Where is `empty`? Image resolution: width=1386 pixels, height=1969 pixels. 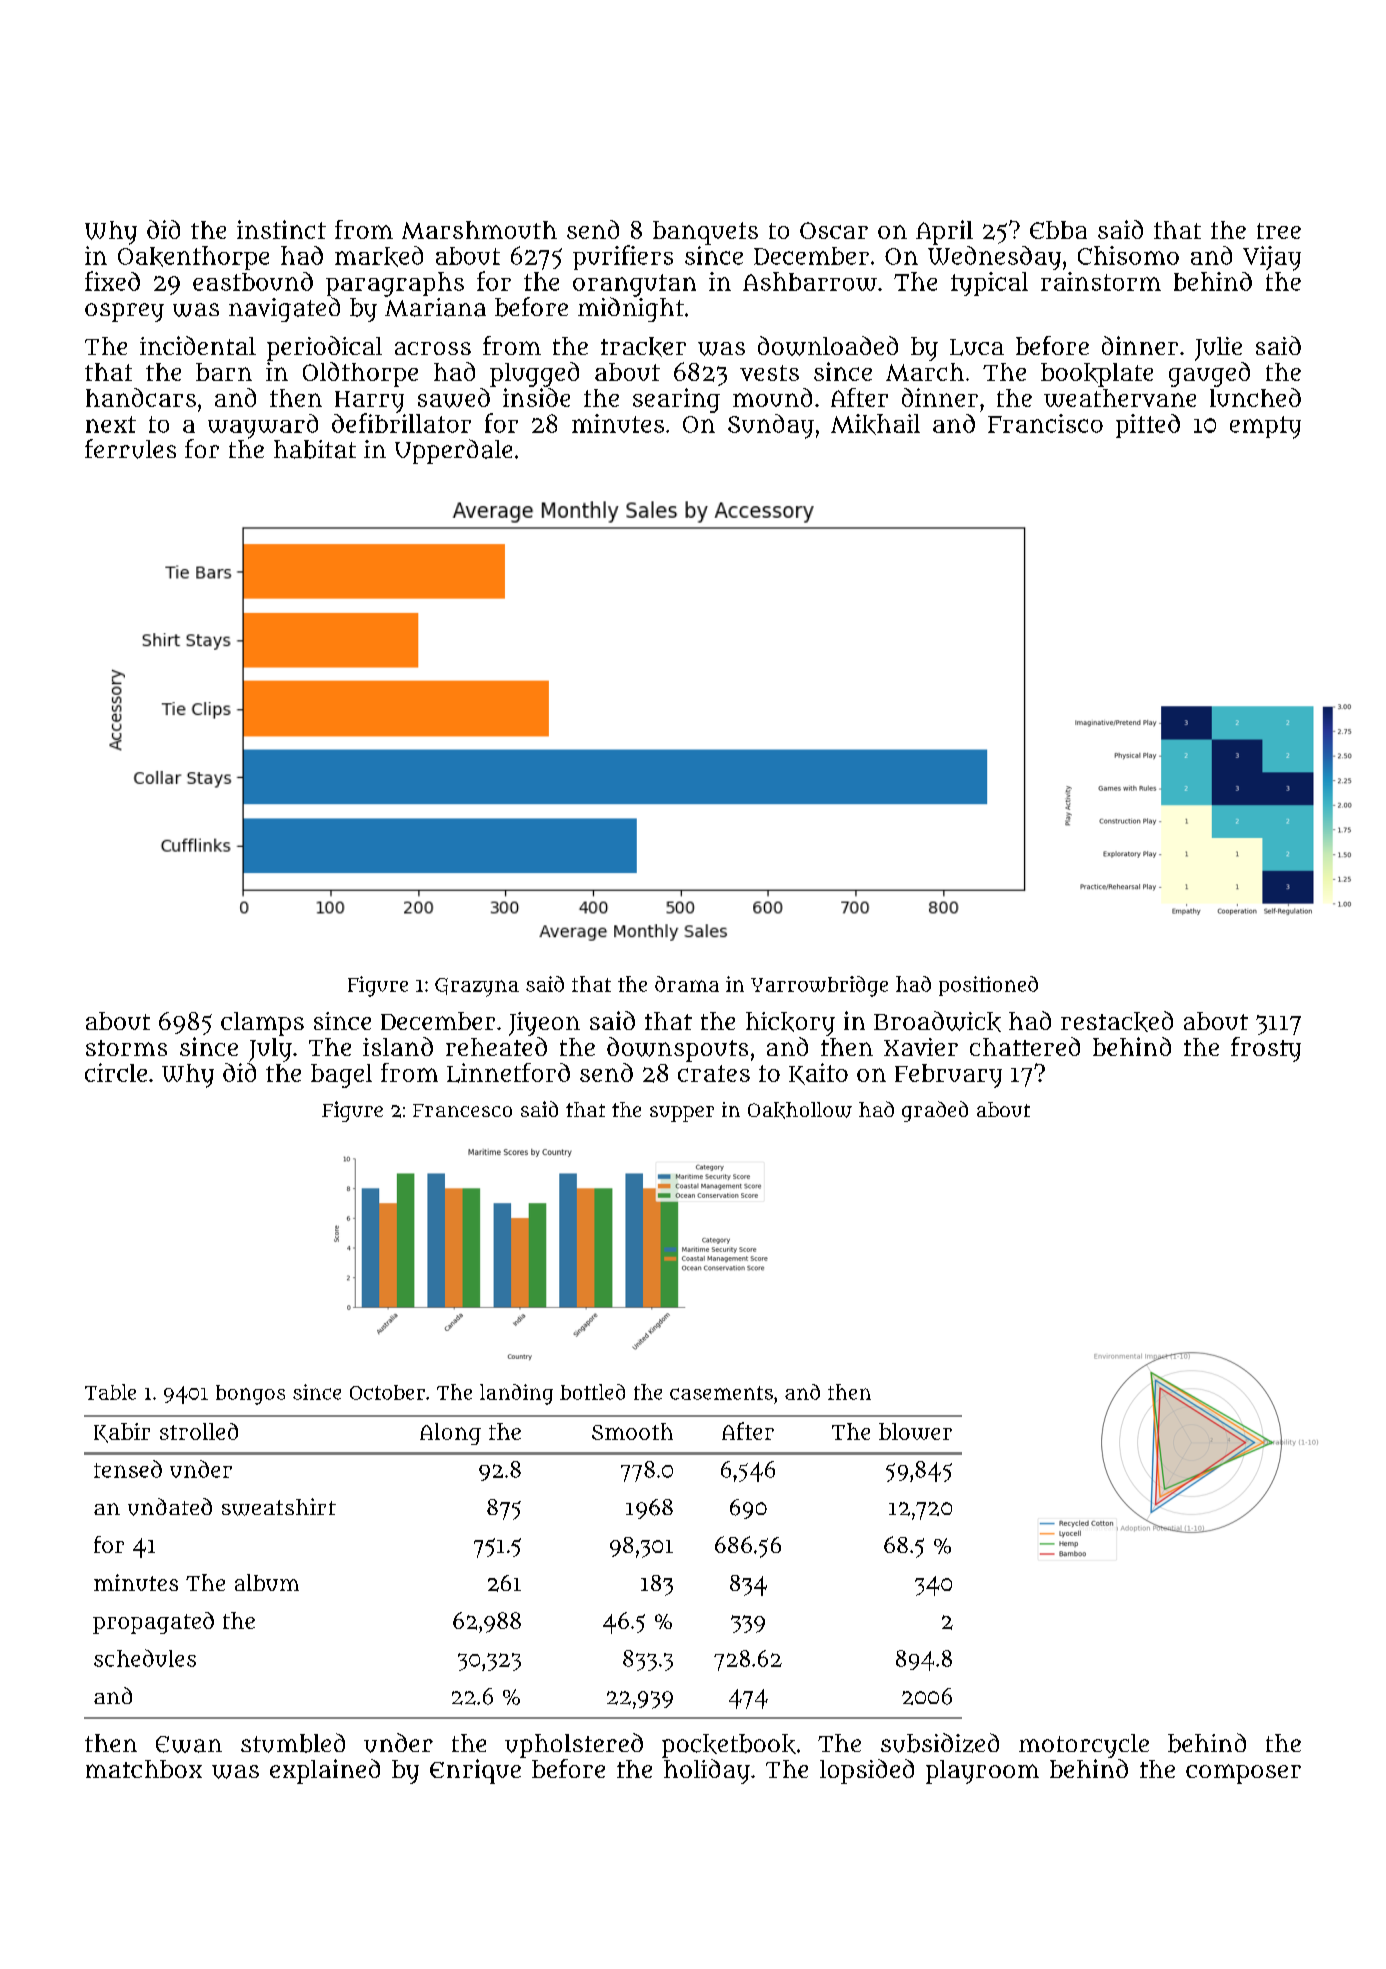 empty is located at coordinates (1265, 427).
